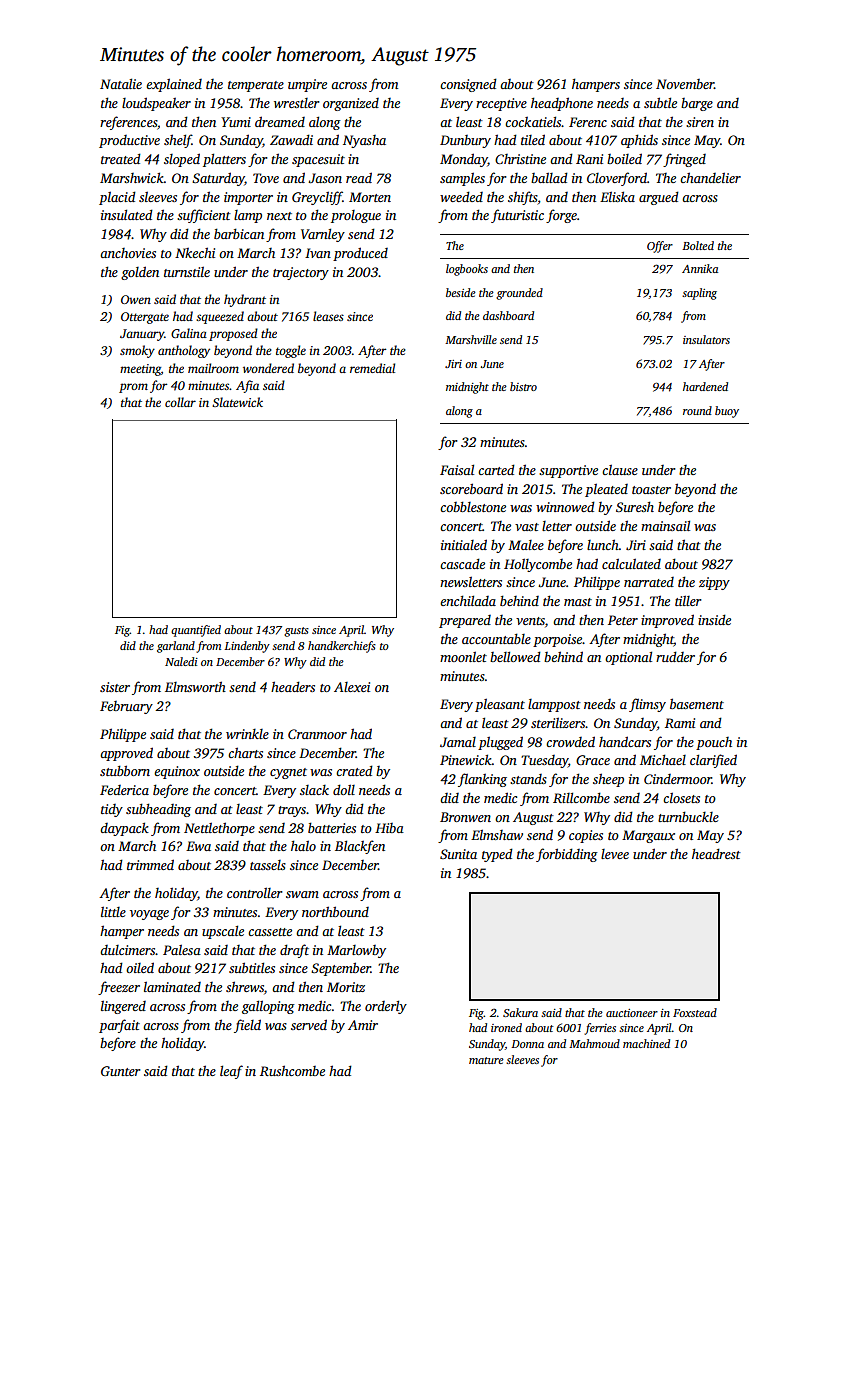 This screenshot has width=849, height=1400. Describe the element at coordinates (523, 386) in the screenshot. I see `bistro` at that location.
